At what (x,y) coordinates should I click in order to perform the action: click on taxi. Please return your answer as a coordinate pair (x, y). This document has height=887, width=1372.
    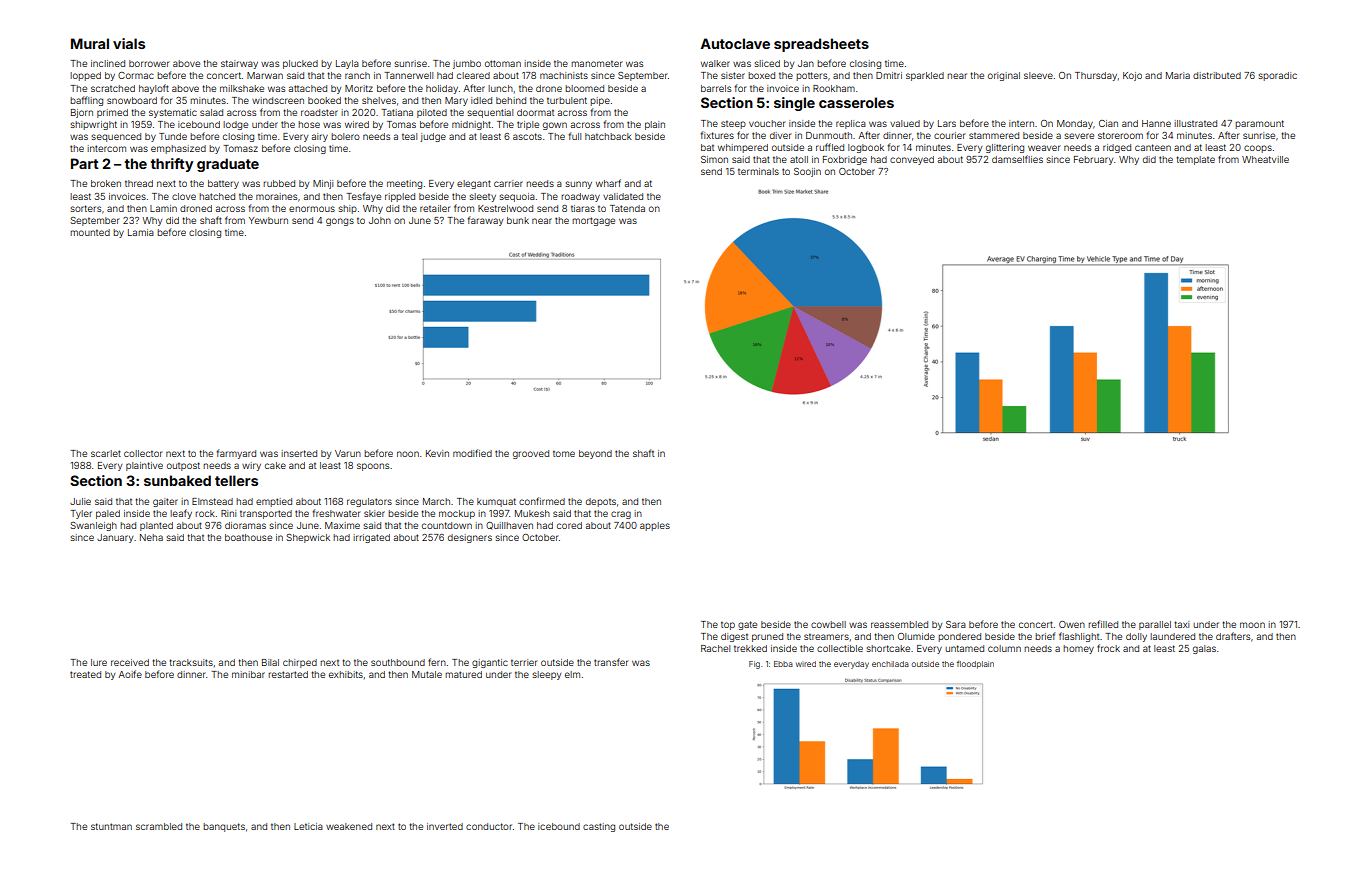
    Looking at the image, I should click on (1181, 624).
